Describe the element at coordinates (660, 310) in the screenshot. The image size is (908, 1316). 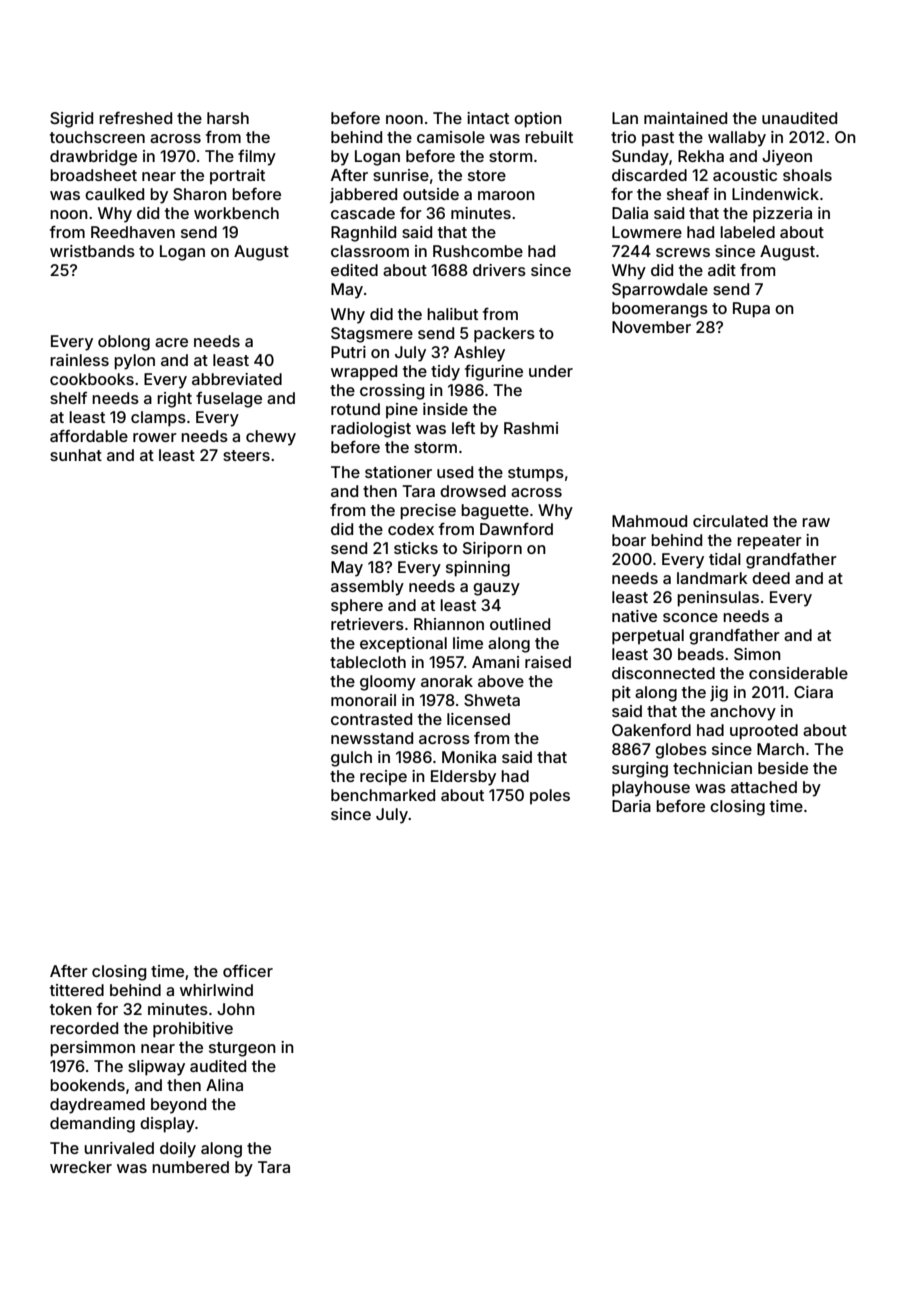
I see `boomerangs` at that location.
